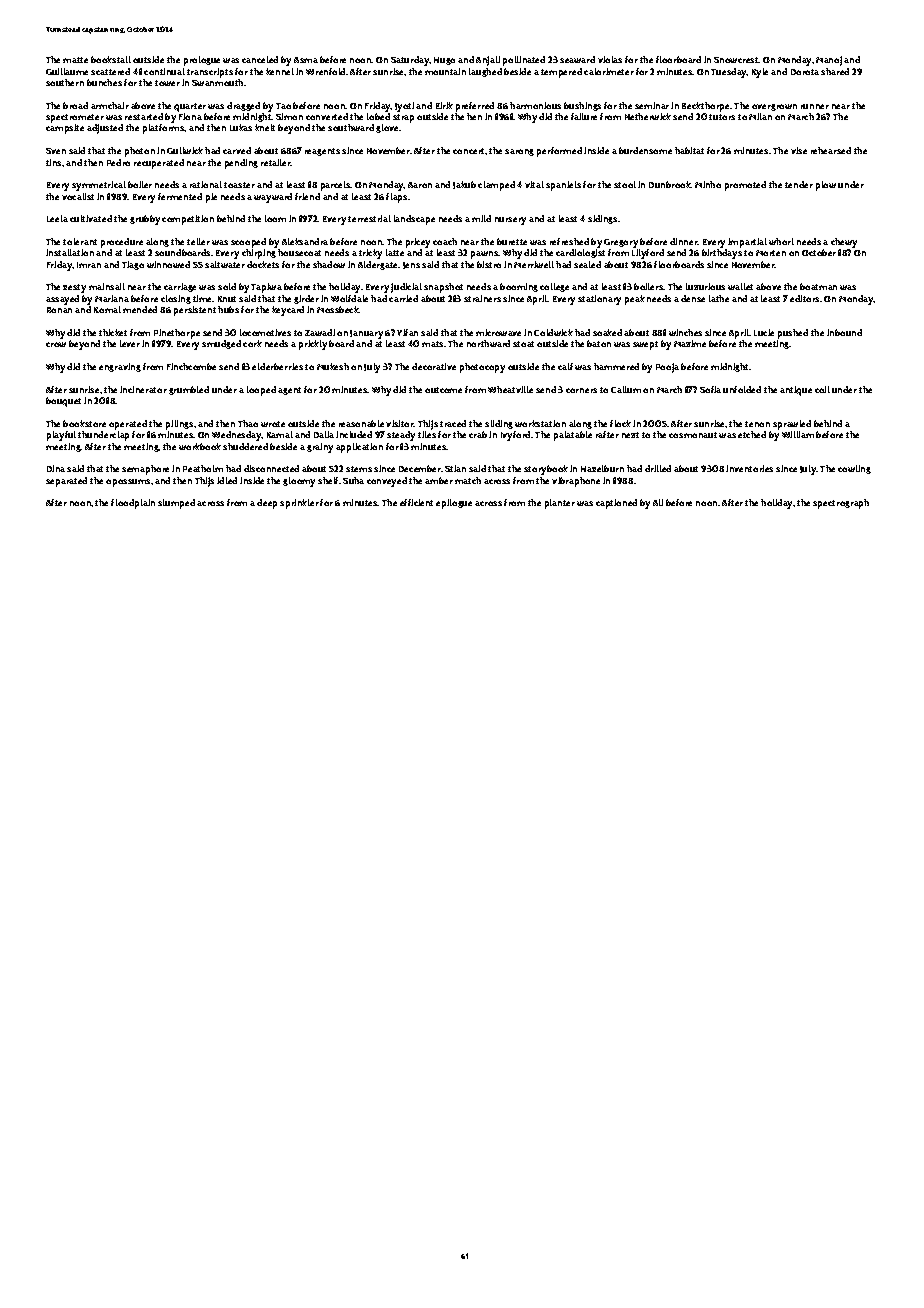  What do you see at coordinates (792, 425) in the page?
I see `sprawled` at bounding box center [792, 425].
